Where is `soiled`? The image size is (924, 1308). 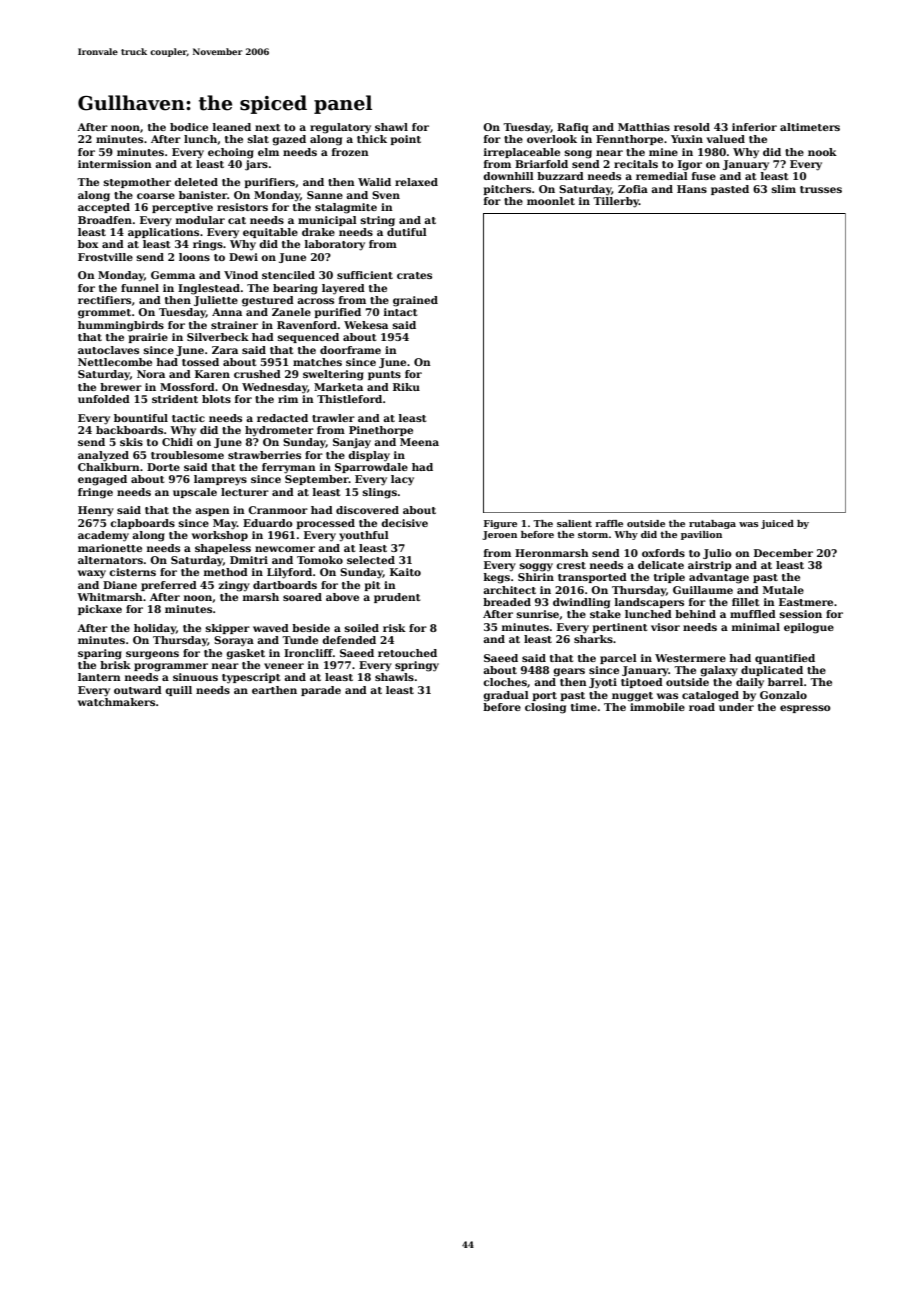
soiled is located at coordinates (362, 628).
